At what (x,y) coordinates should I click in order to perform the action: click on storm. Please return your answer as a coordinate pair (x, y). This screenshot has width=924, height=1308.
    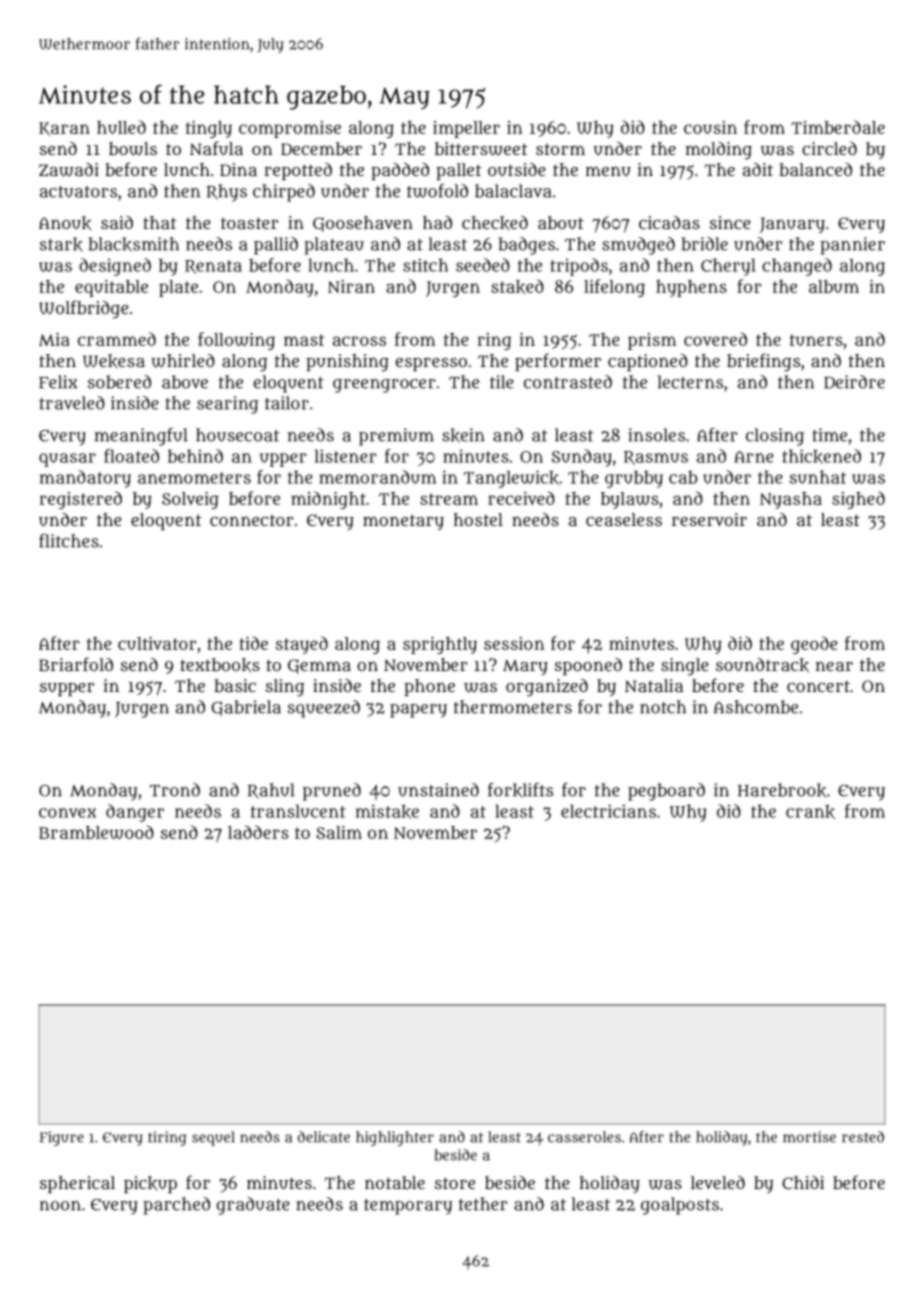
    Looking at the image, I should click on (560, 149).
